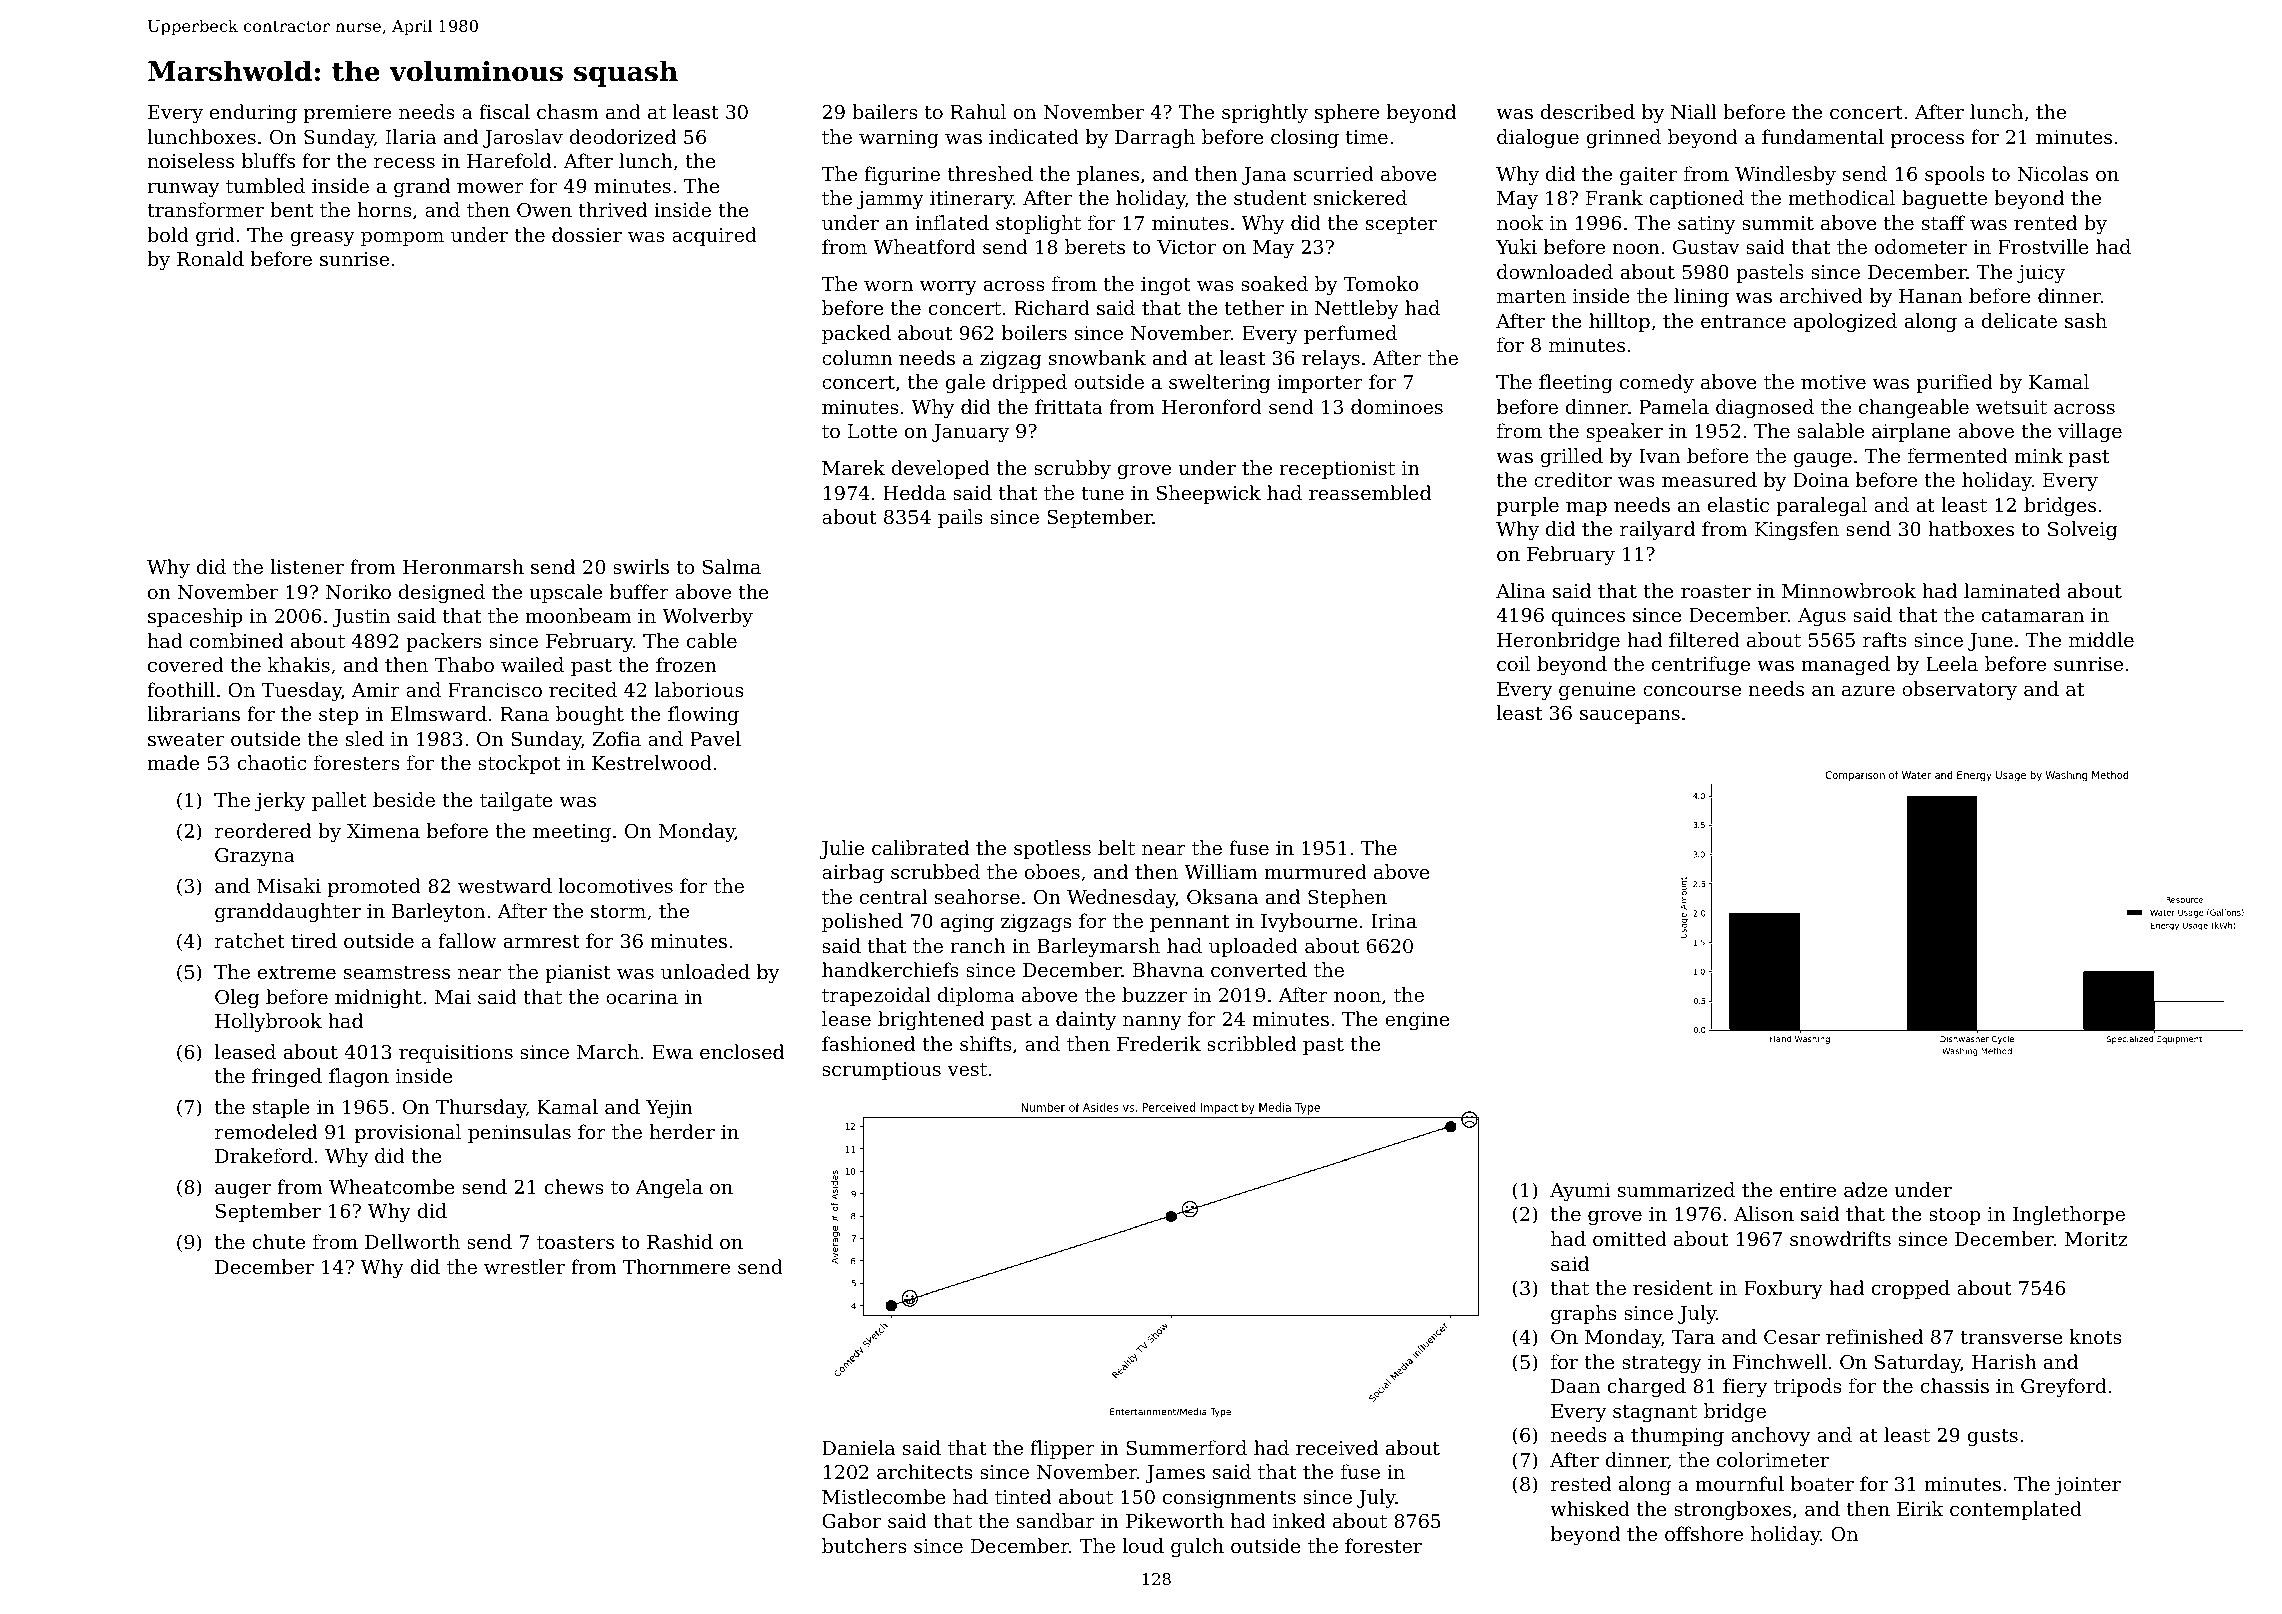 The width and height of the screenshot is (2282, 1614). What do you see at coordinates (1927, 141) in the screenshot?
I see `process` at bounding box center [1927, 141].
